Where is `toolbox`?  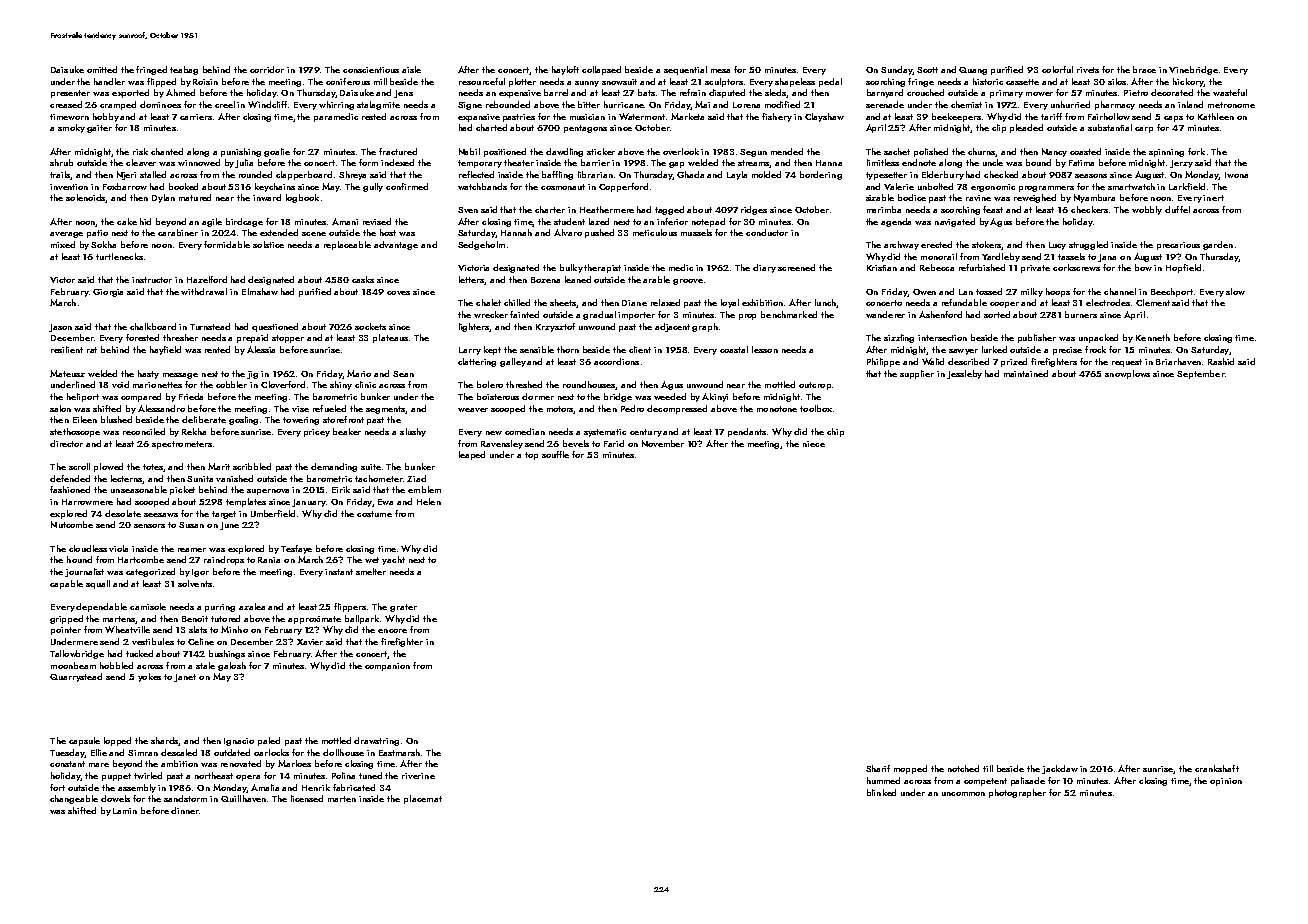 toolbox is located at coordinates (816, 408).
